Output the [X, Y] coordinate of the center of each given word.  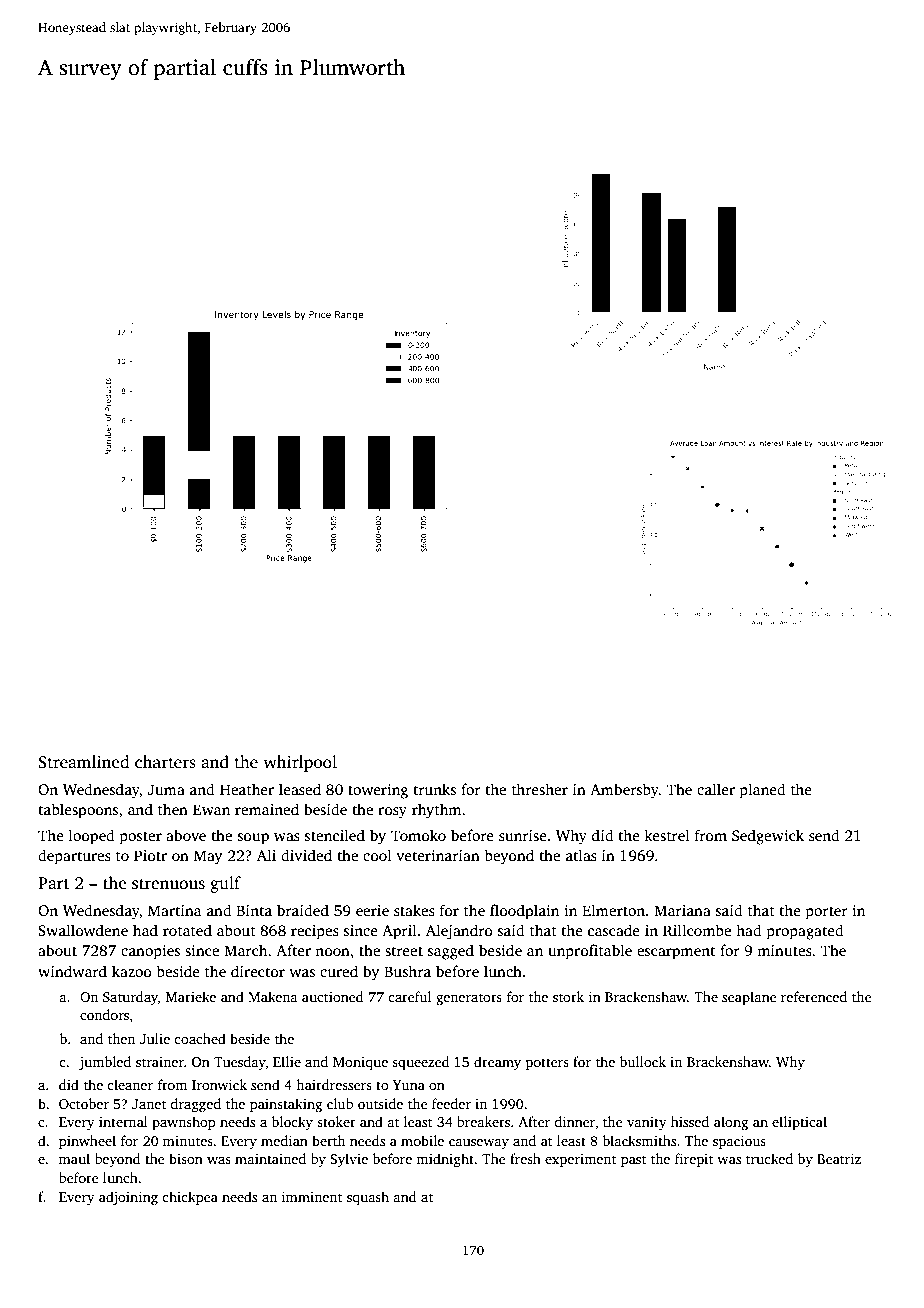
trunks [434, 789]
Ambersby [624, 791]
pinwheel [87, 1142]
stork [568, 996]
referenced [814, 996]
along [731, 1123]
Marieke [191, 996]
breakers [483, 1121]
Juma [166, 789]
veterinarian [438, 855]
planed [763, 791]
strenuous [168, 884]
